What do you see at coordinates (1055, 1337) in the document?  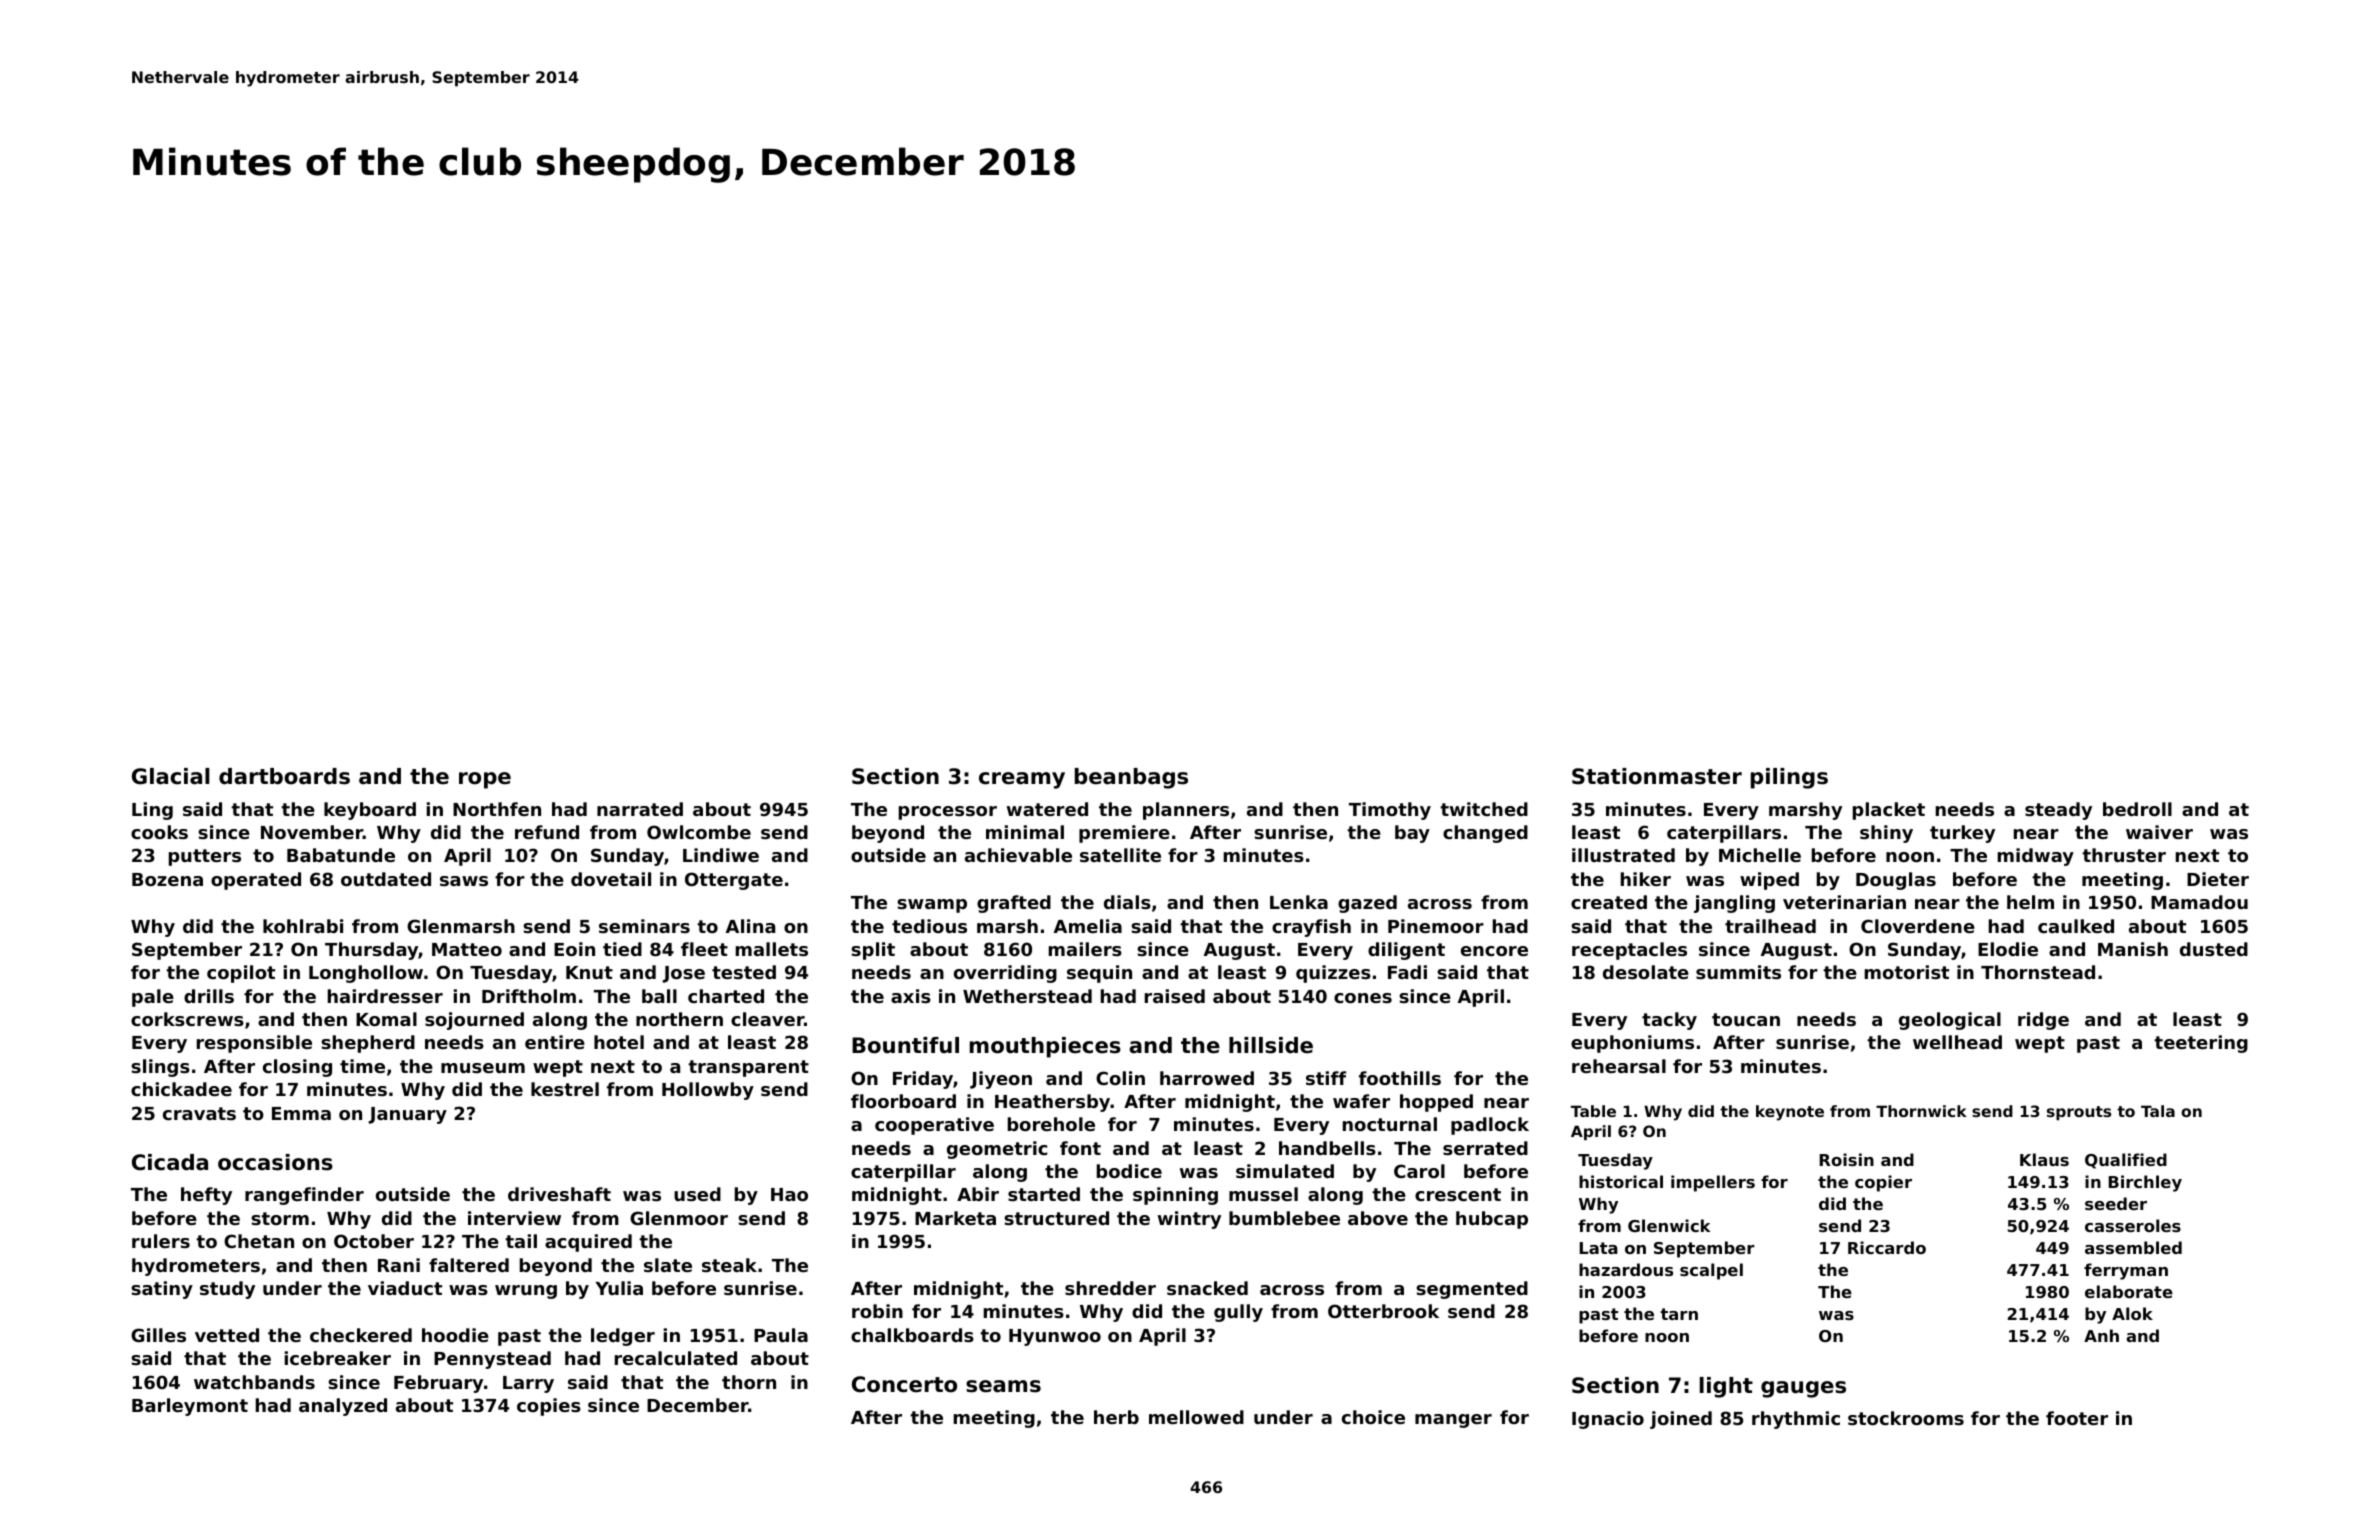 I see `Hyunwoo` at bounding box center [1055, 1337].
